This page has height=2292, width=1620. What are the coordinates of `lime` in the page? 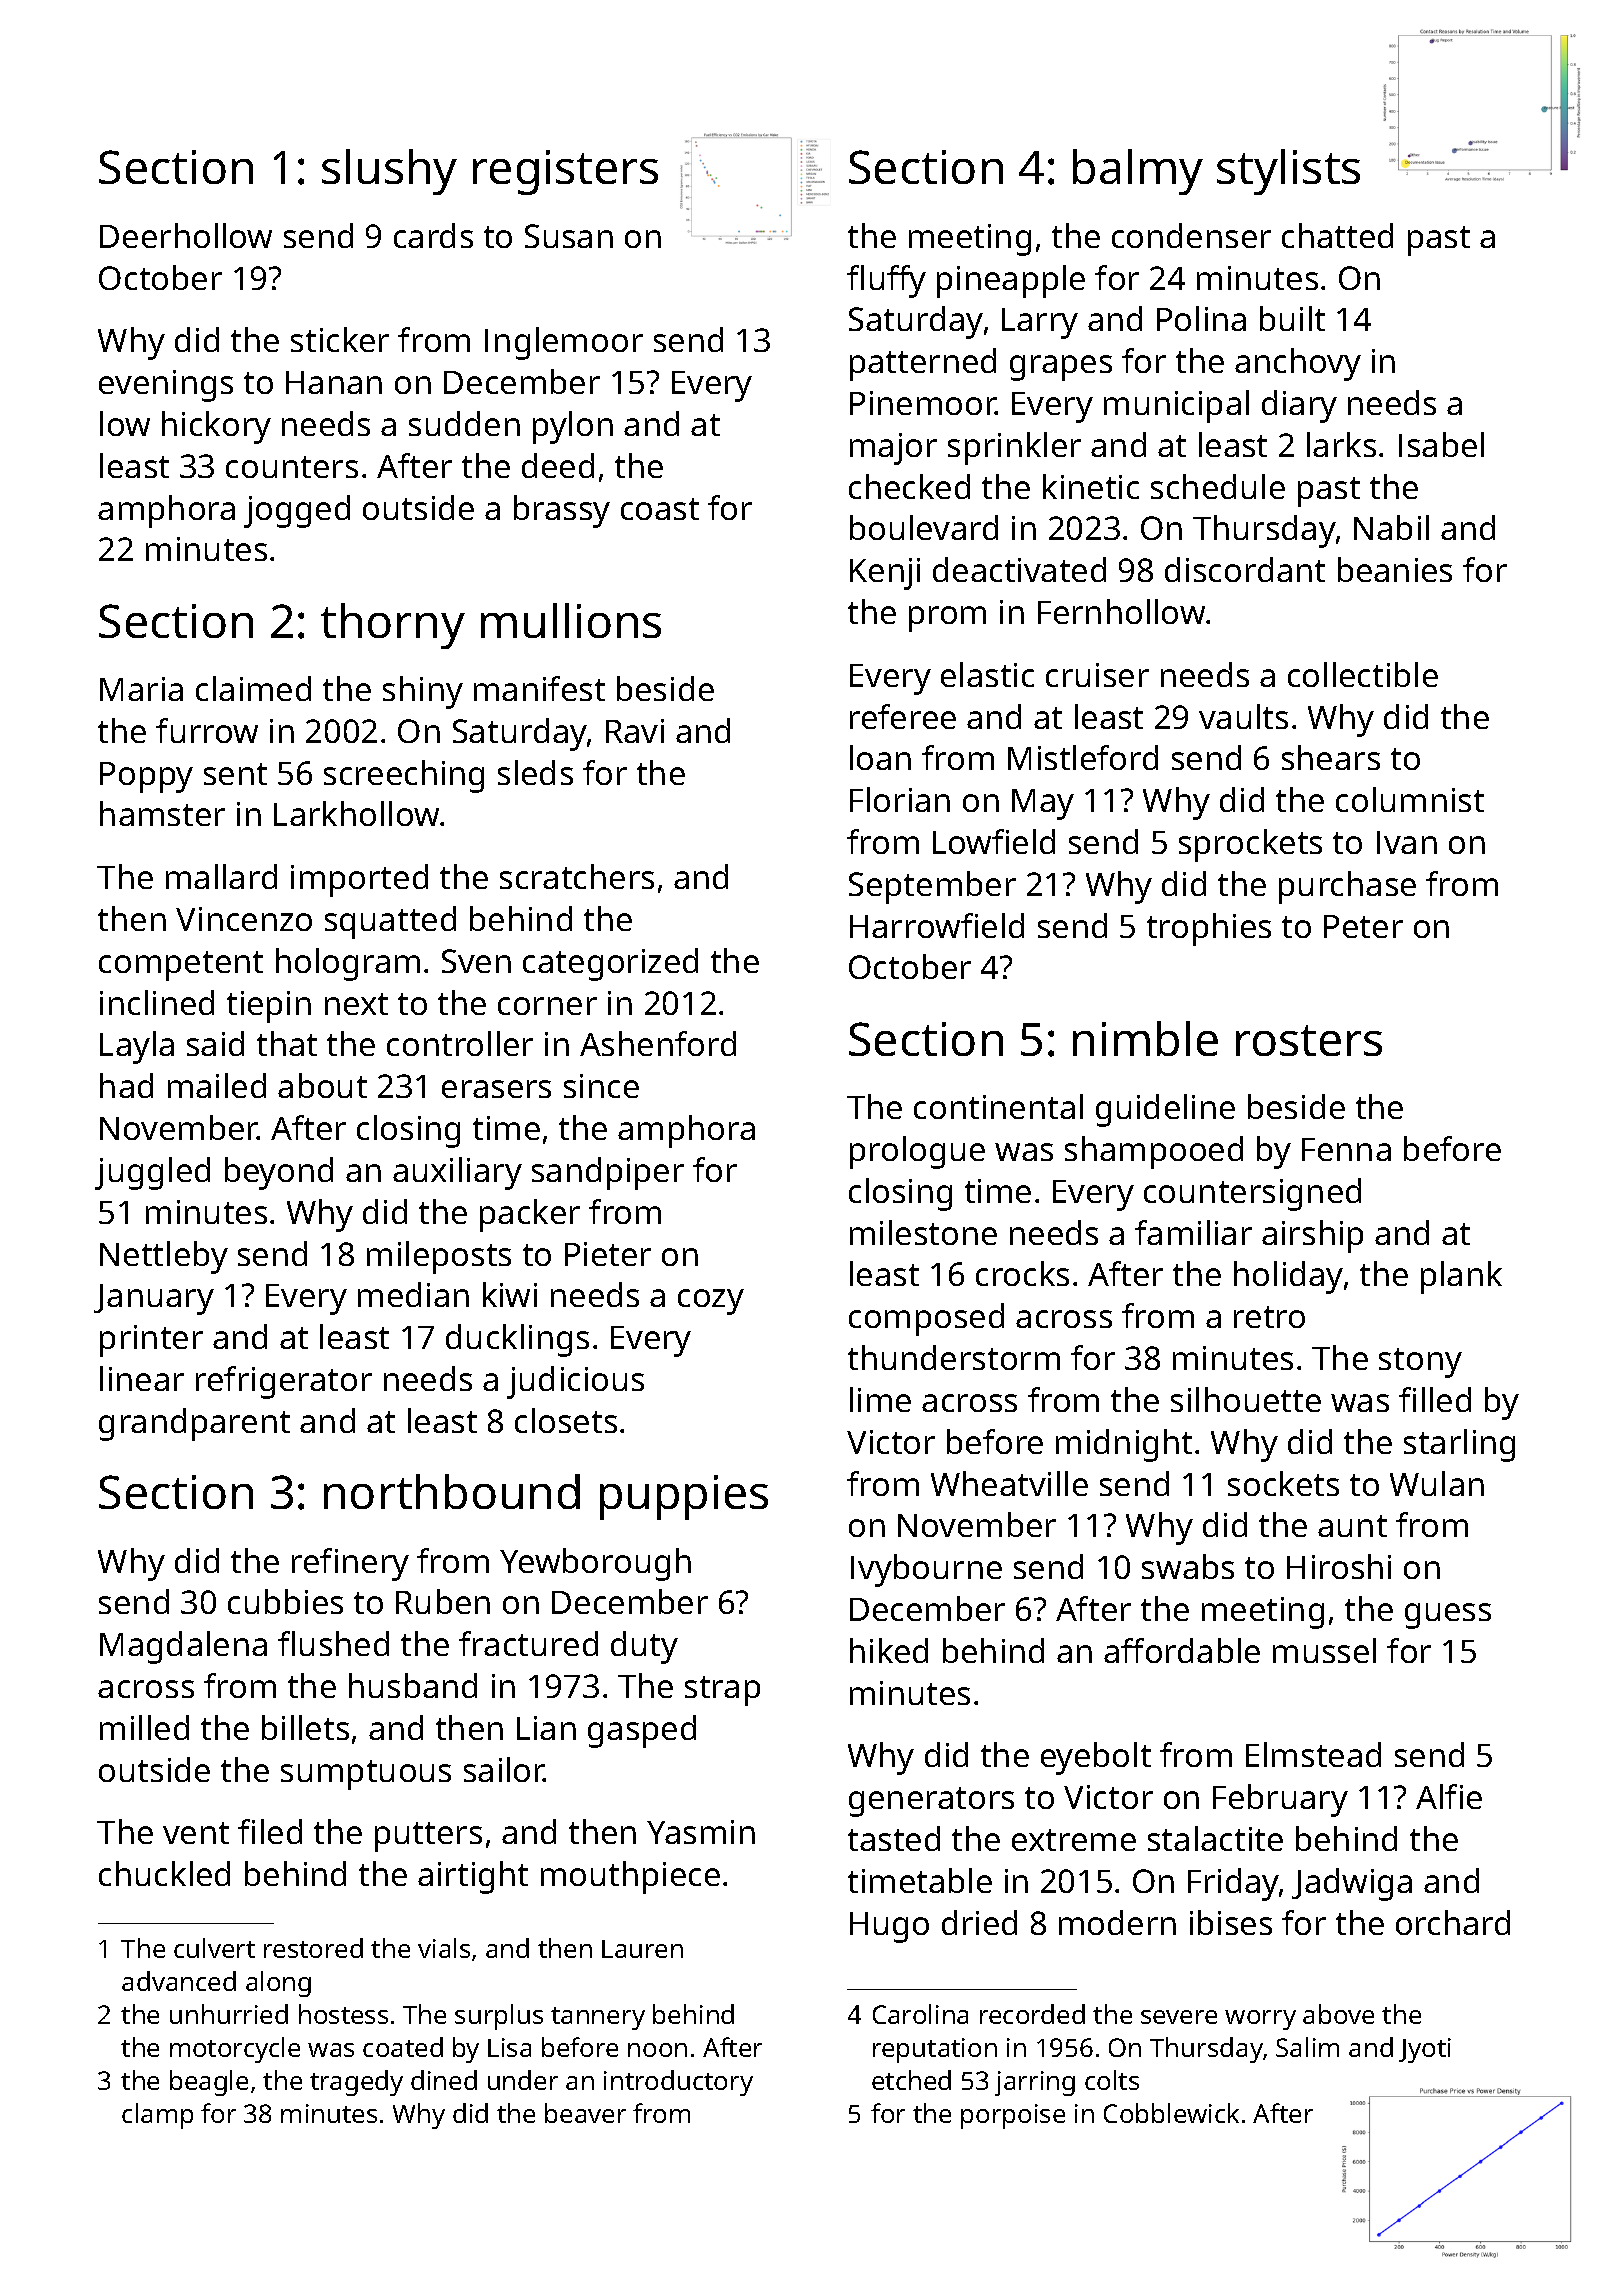 It's located at (880, 1399).
